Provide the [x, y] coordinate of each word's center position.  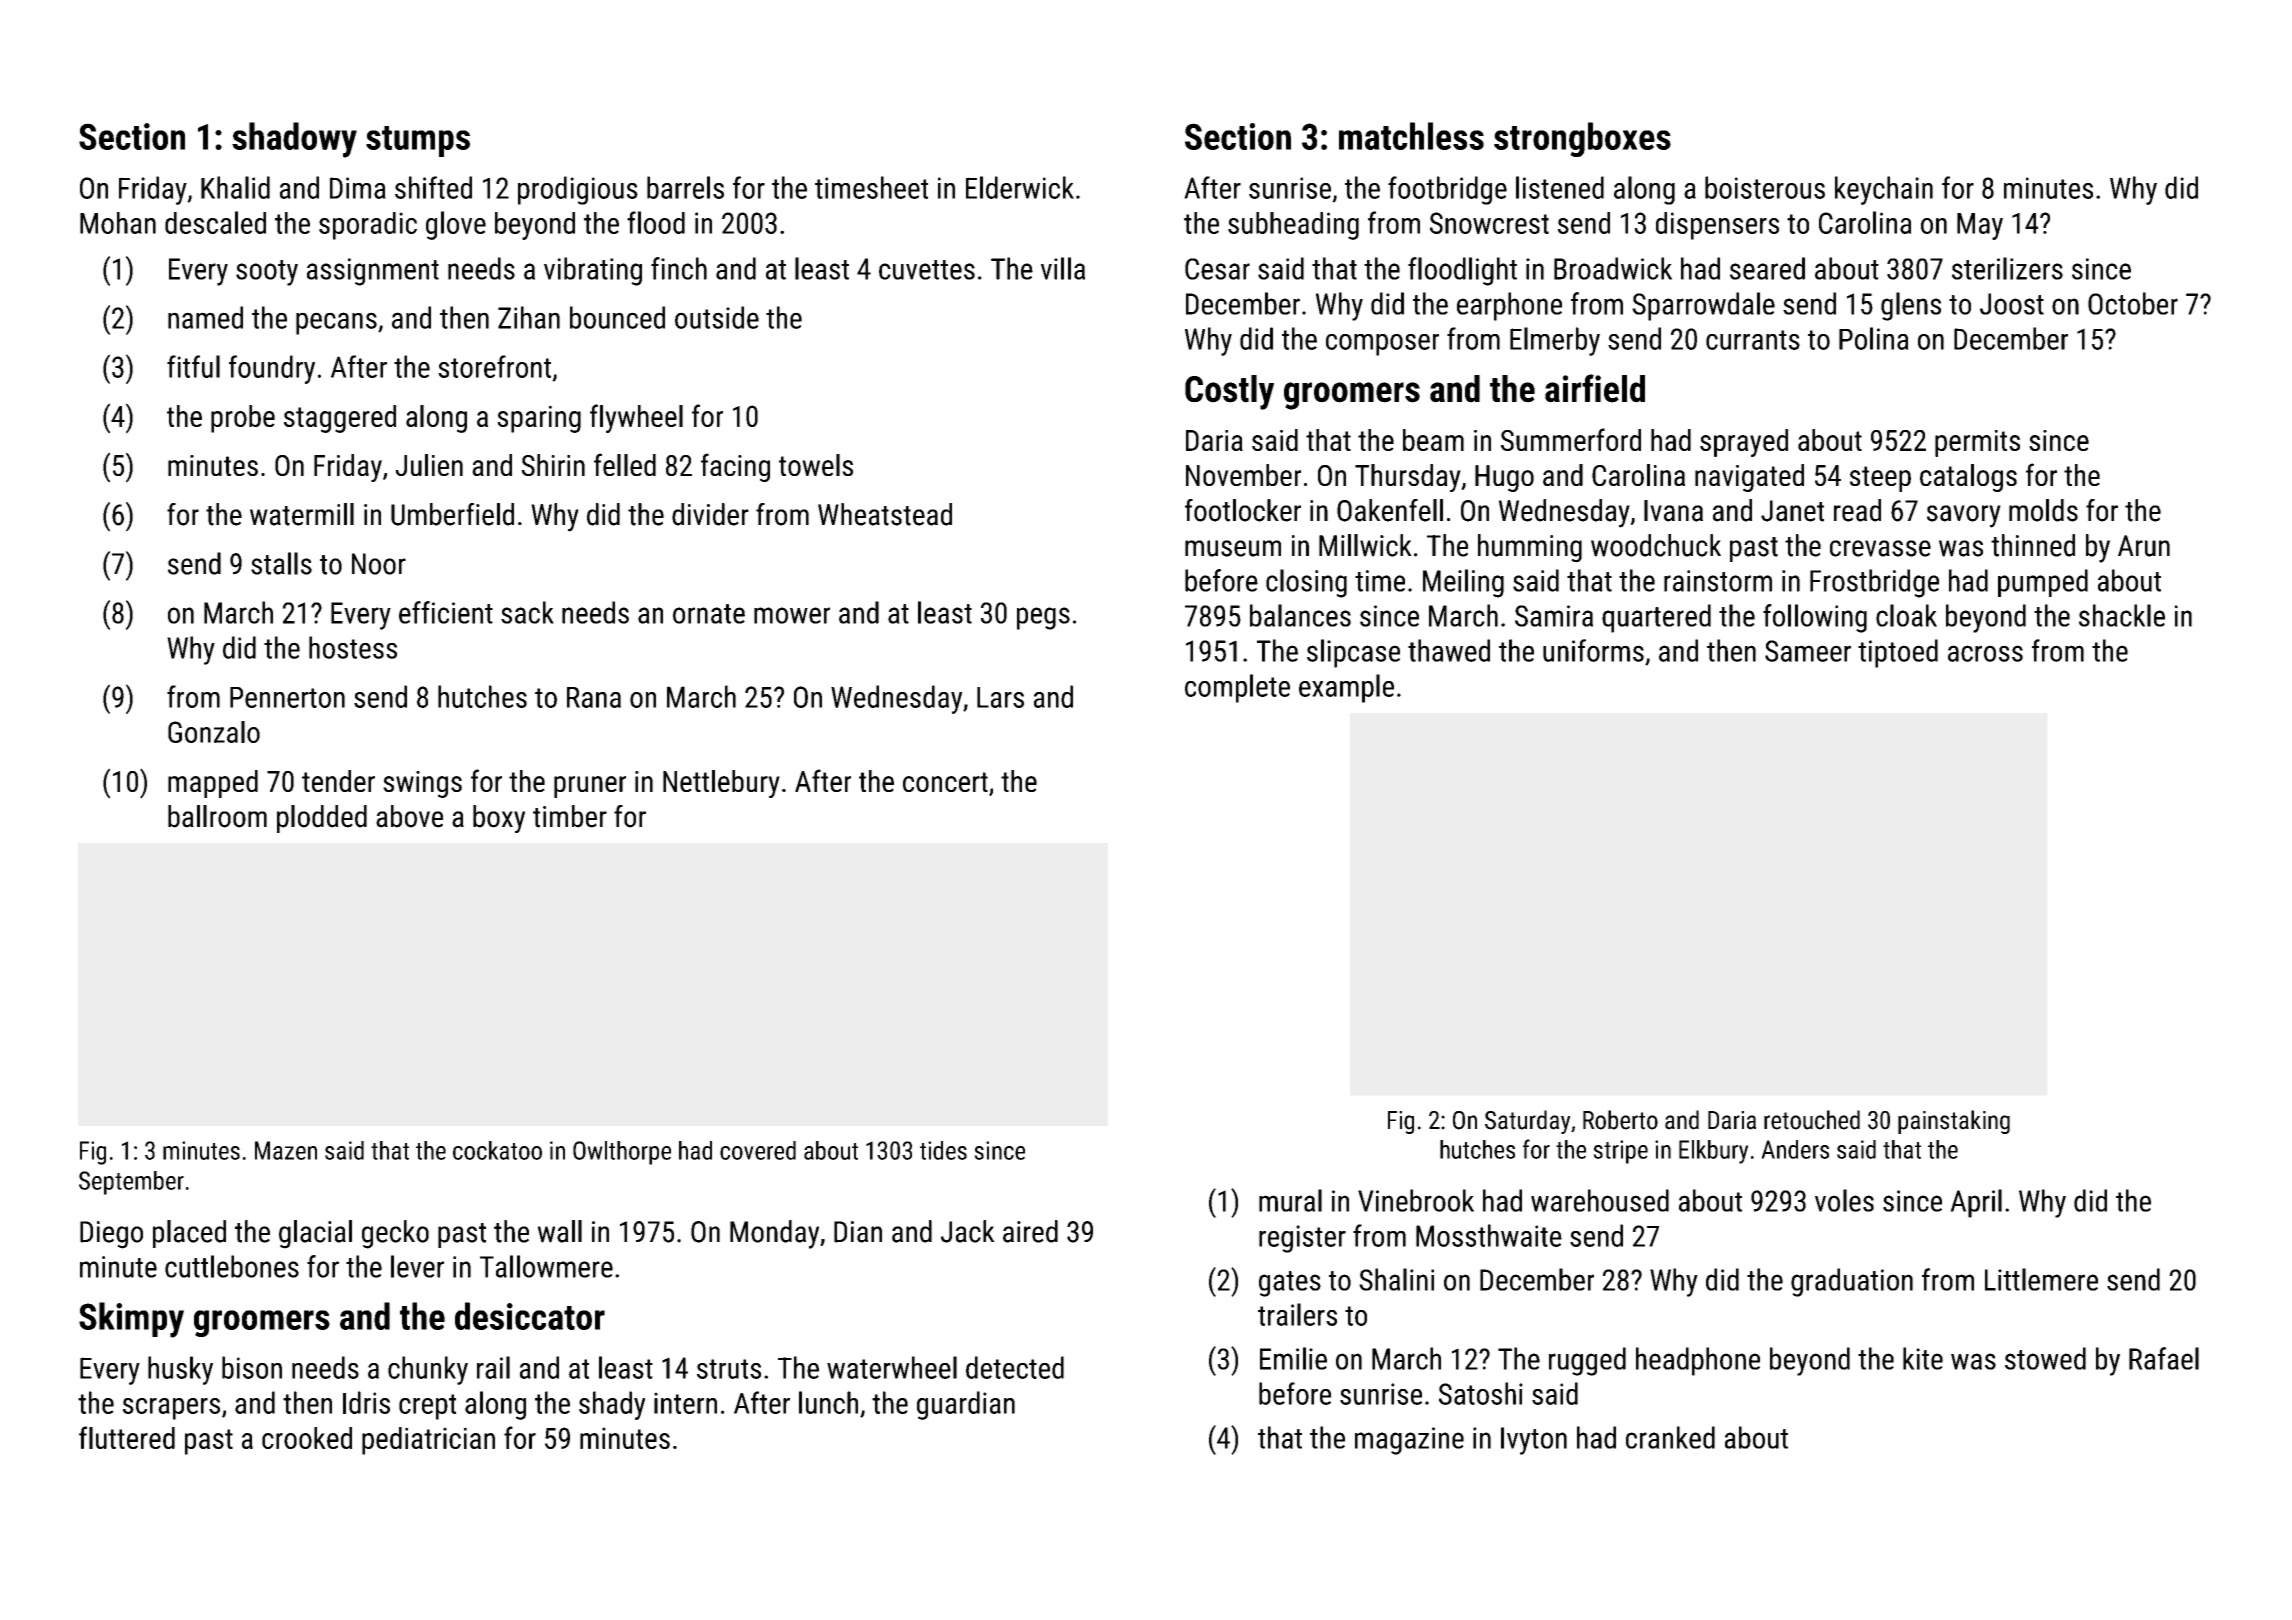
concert [945, 782]
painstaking [1954, 1122]
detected [1015, 1367]
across [1985, 653]
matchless [1411, 136]
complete [1237, 688]
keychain [1884, 190]
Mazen [286, 1150]
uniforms [1593, 650]
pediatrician [428, 1441]
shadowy [294, 140]
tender [338, 781]
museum [1233, 548]
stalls [281, 563]
